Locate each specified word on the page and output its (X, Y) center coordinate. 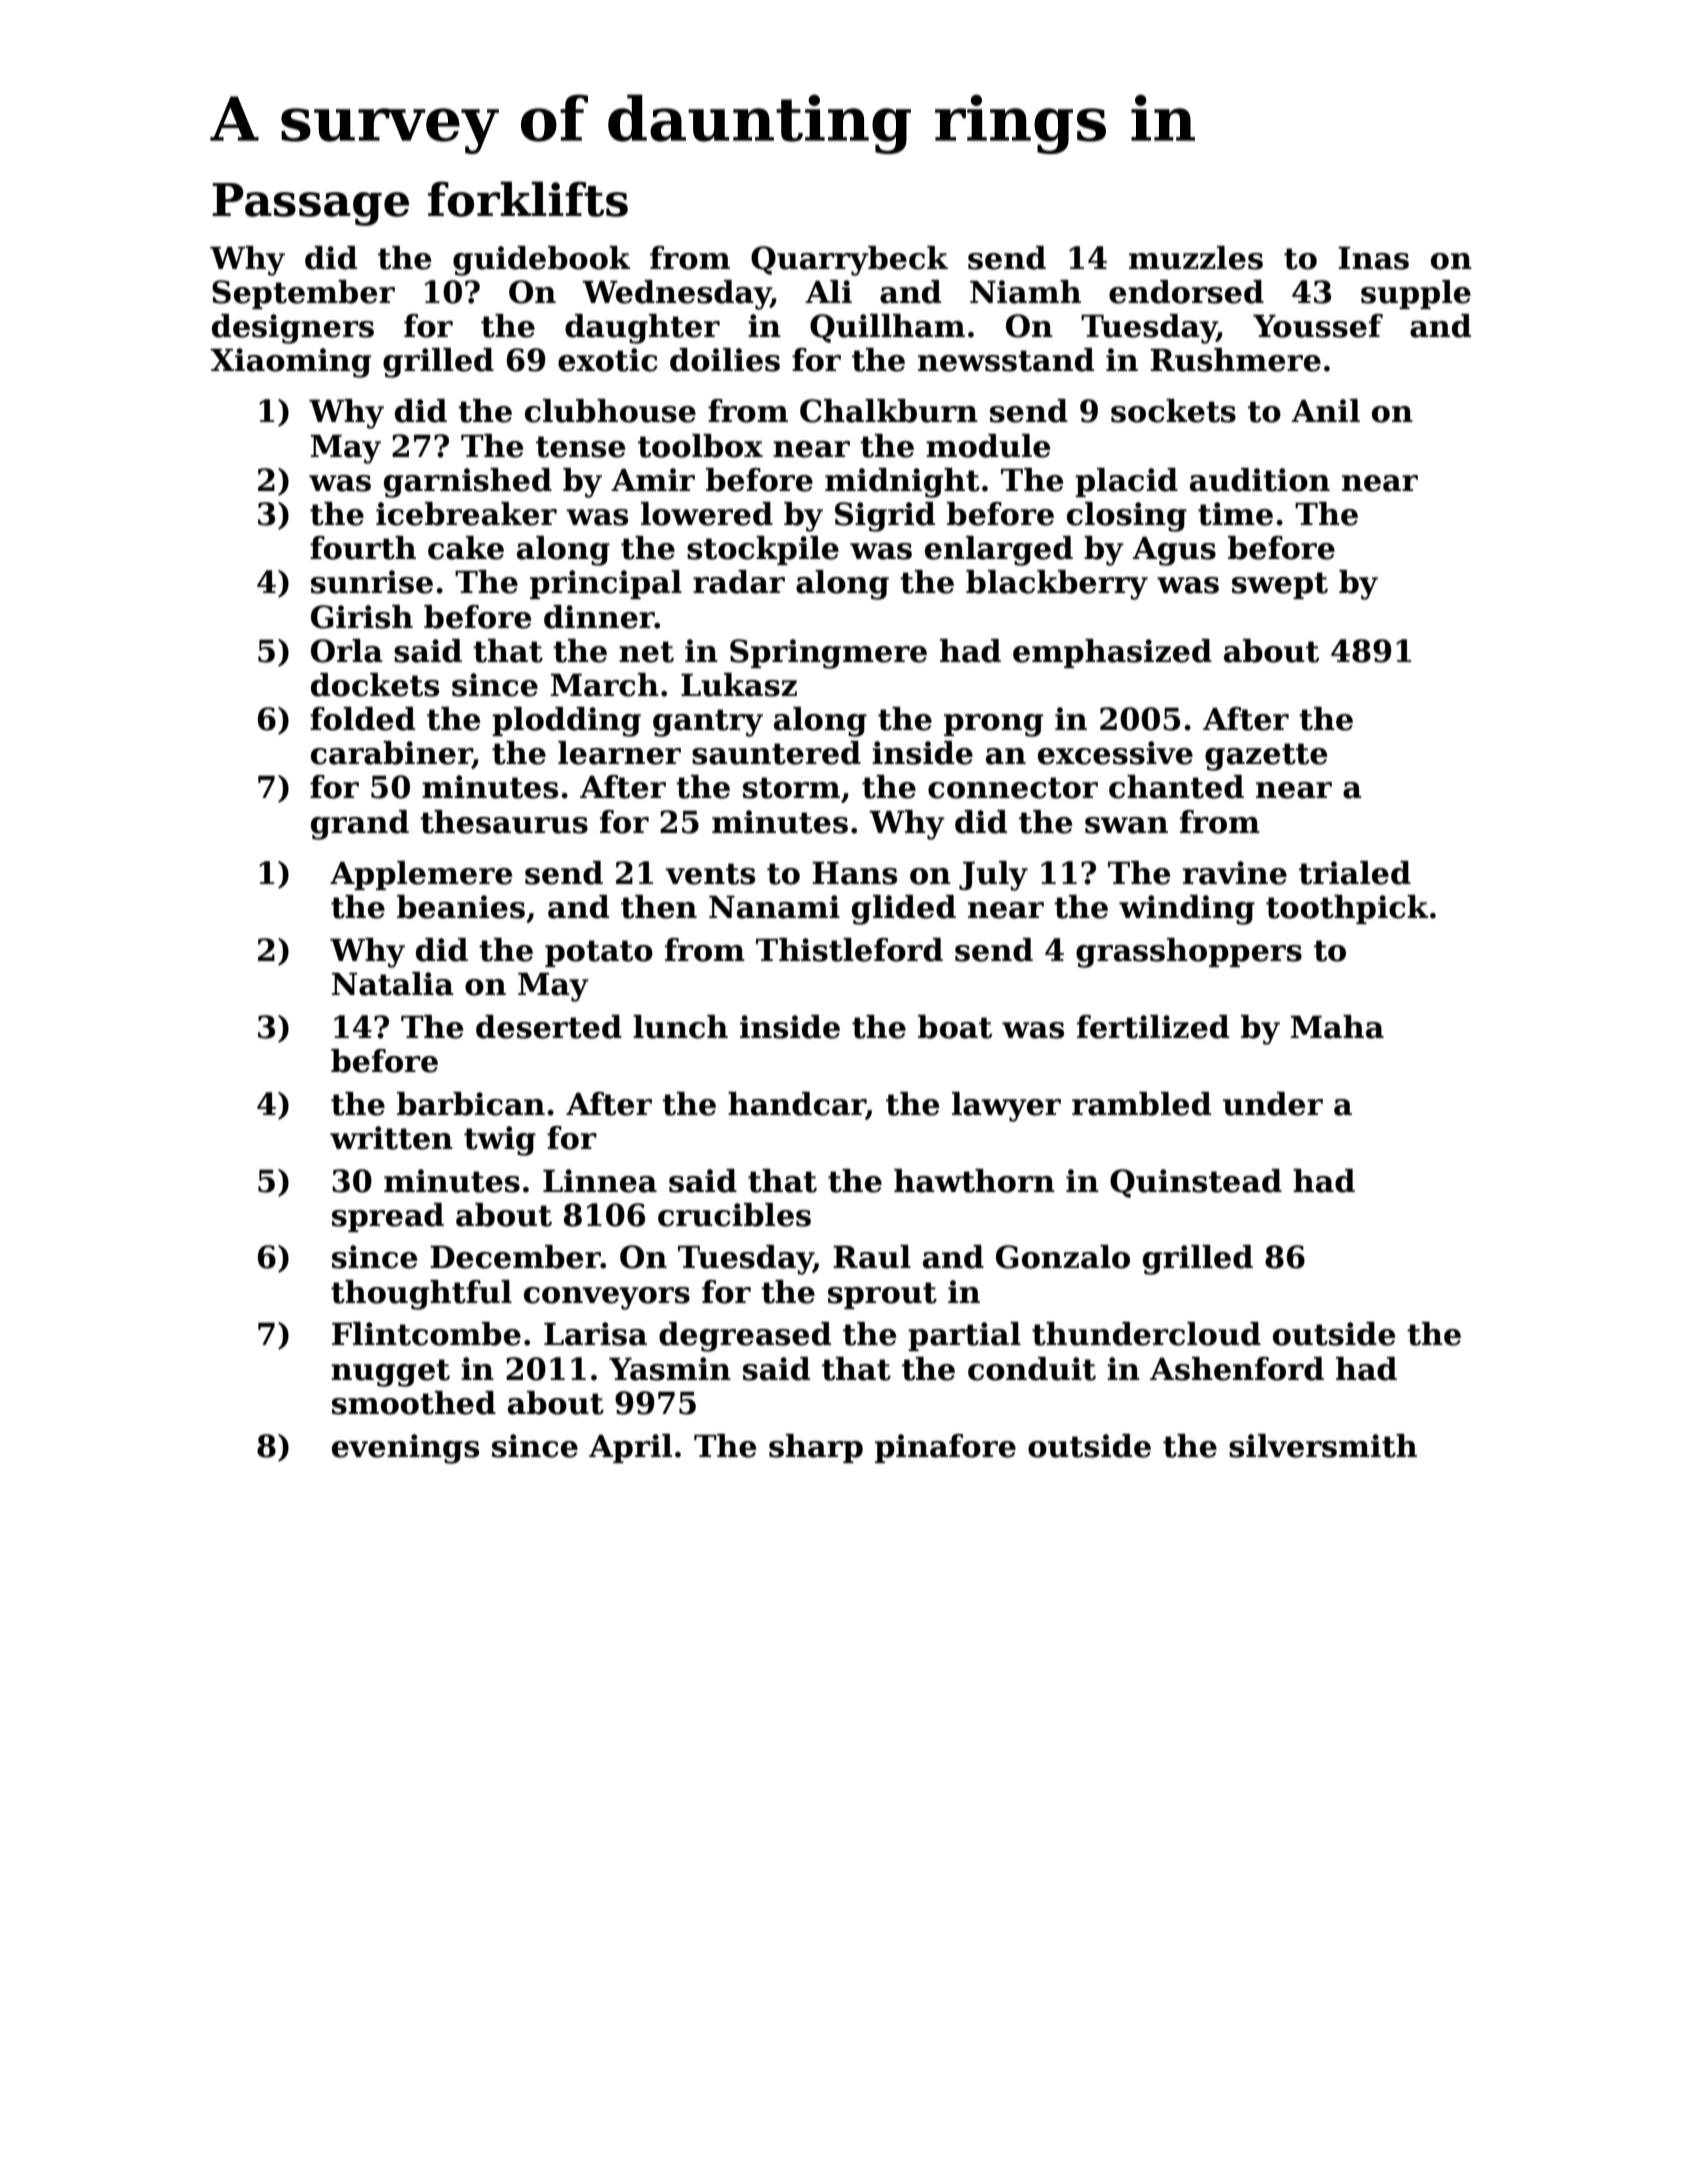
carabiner (391, 754)
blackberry (1057, 585)
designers (293, 329)
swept (1280, 585)
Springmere (828, 654)
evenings (405, 1449)
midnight (902, 483)
